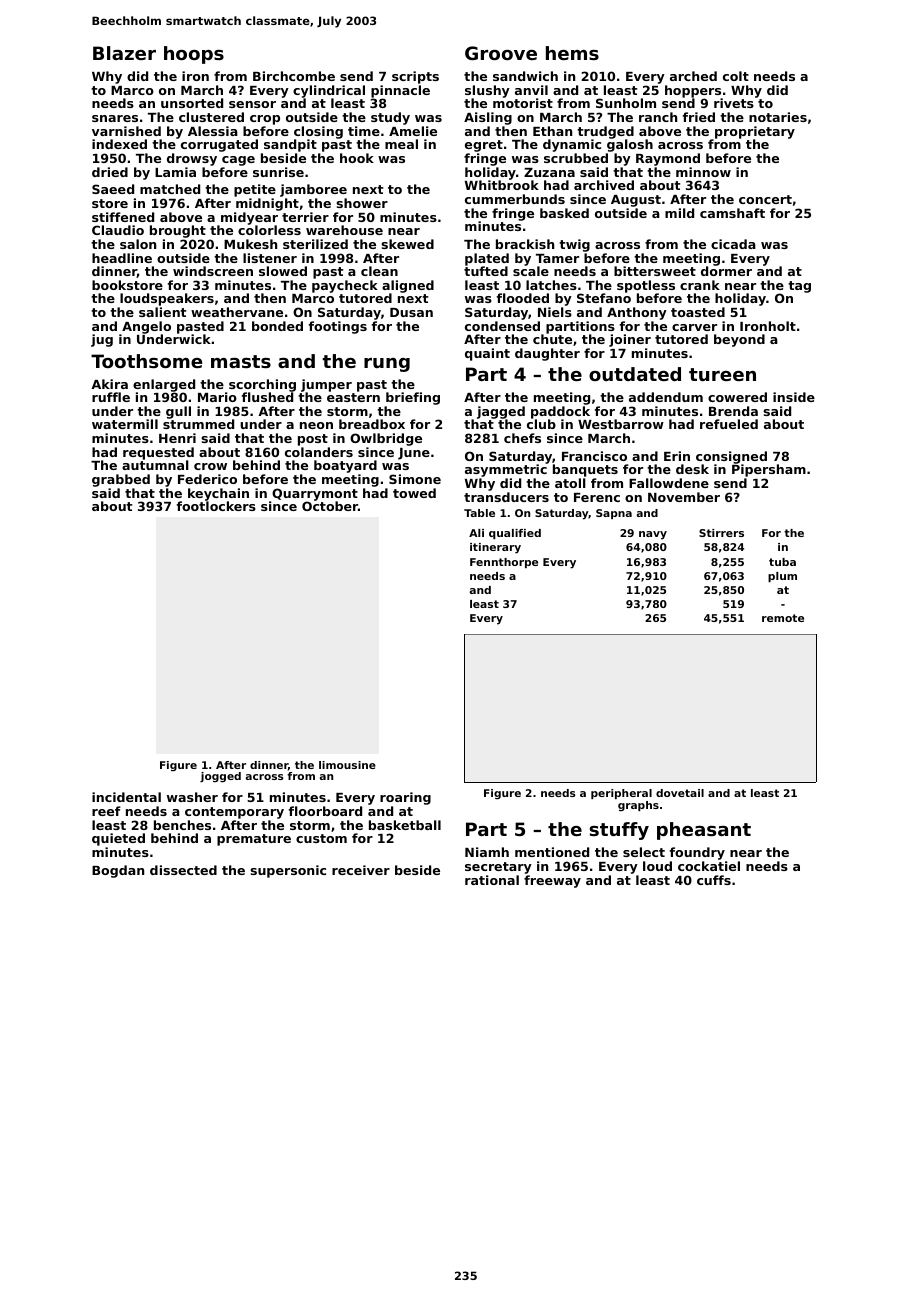  Describe the element at coordinates (124, 53) in the image. I see `Blazer` at that location.
